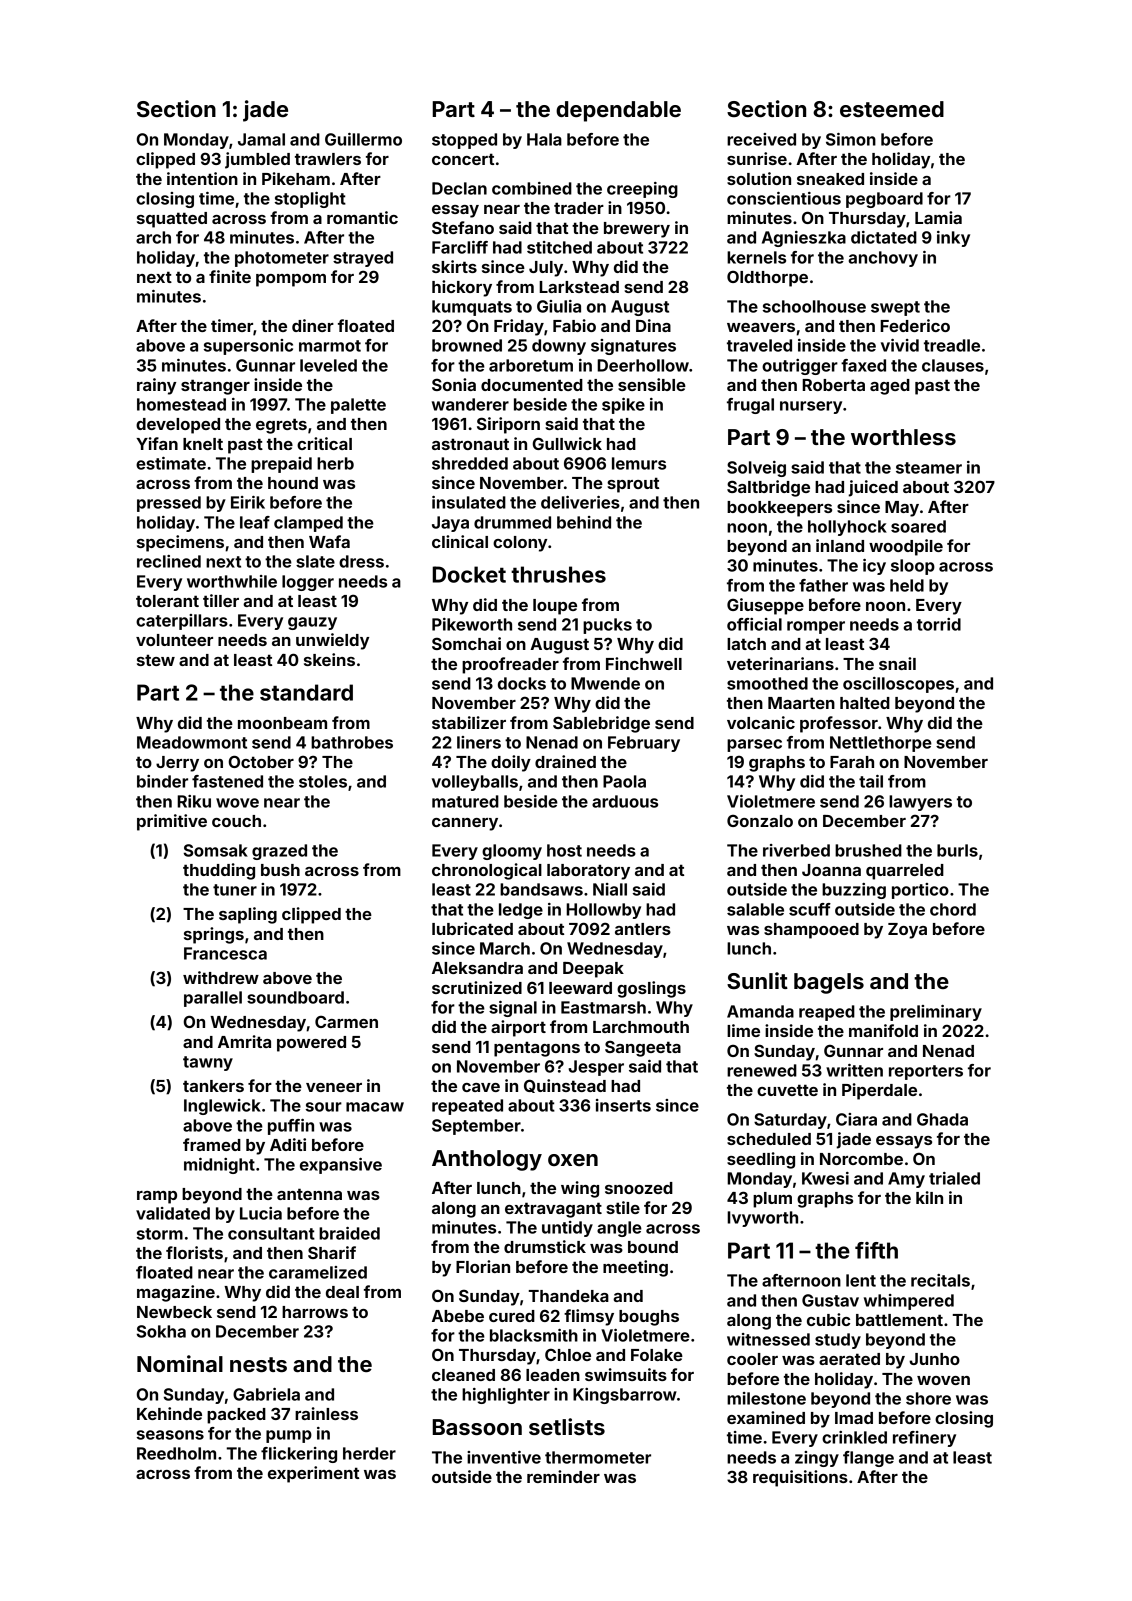  What do you see at coordinates (215, 387) in the page?
I see `stranger` at bounding box center [215, 387].
